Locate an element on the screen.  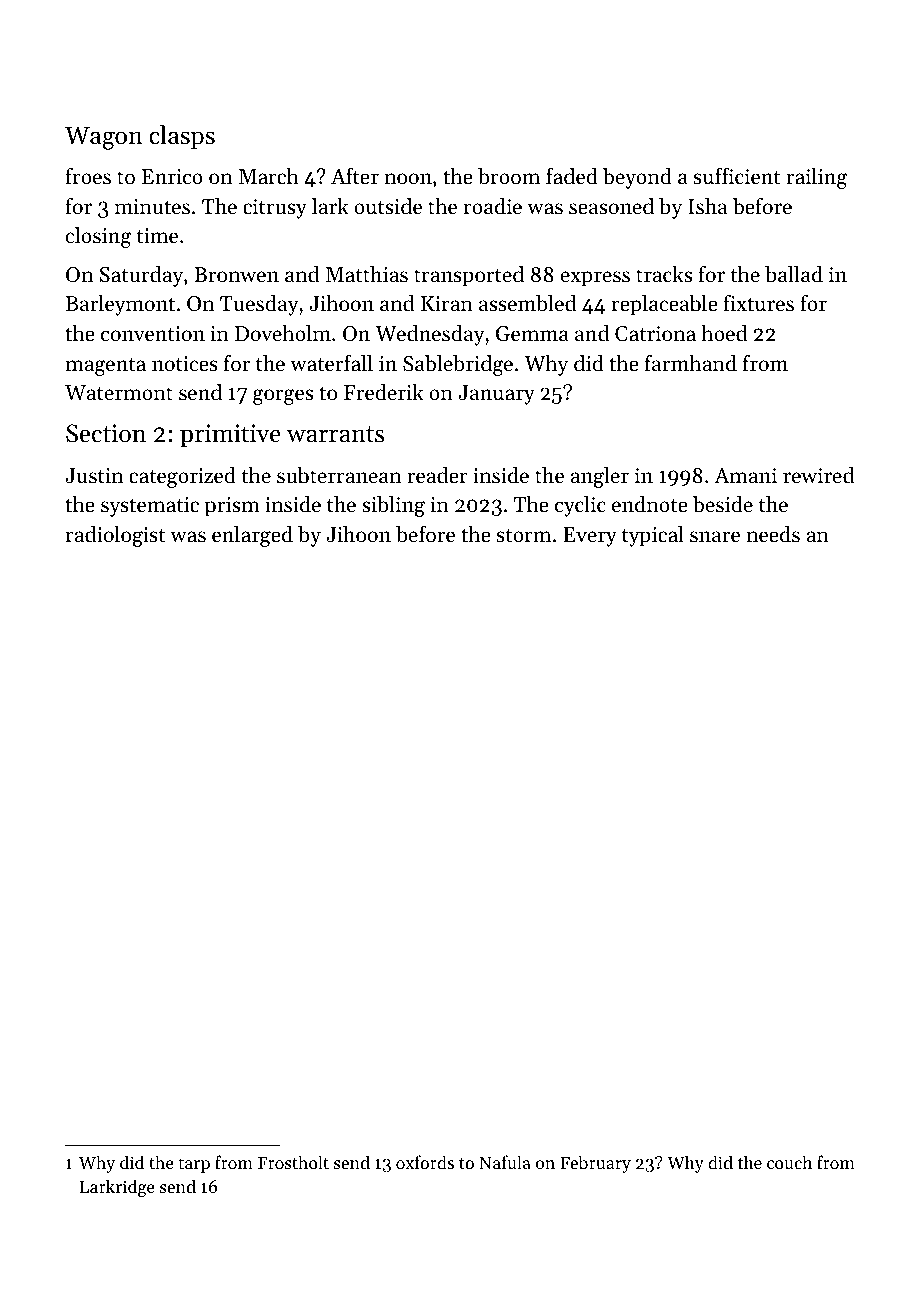
Frostholt is located at coordinates (293, 1162).
